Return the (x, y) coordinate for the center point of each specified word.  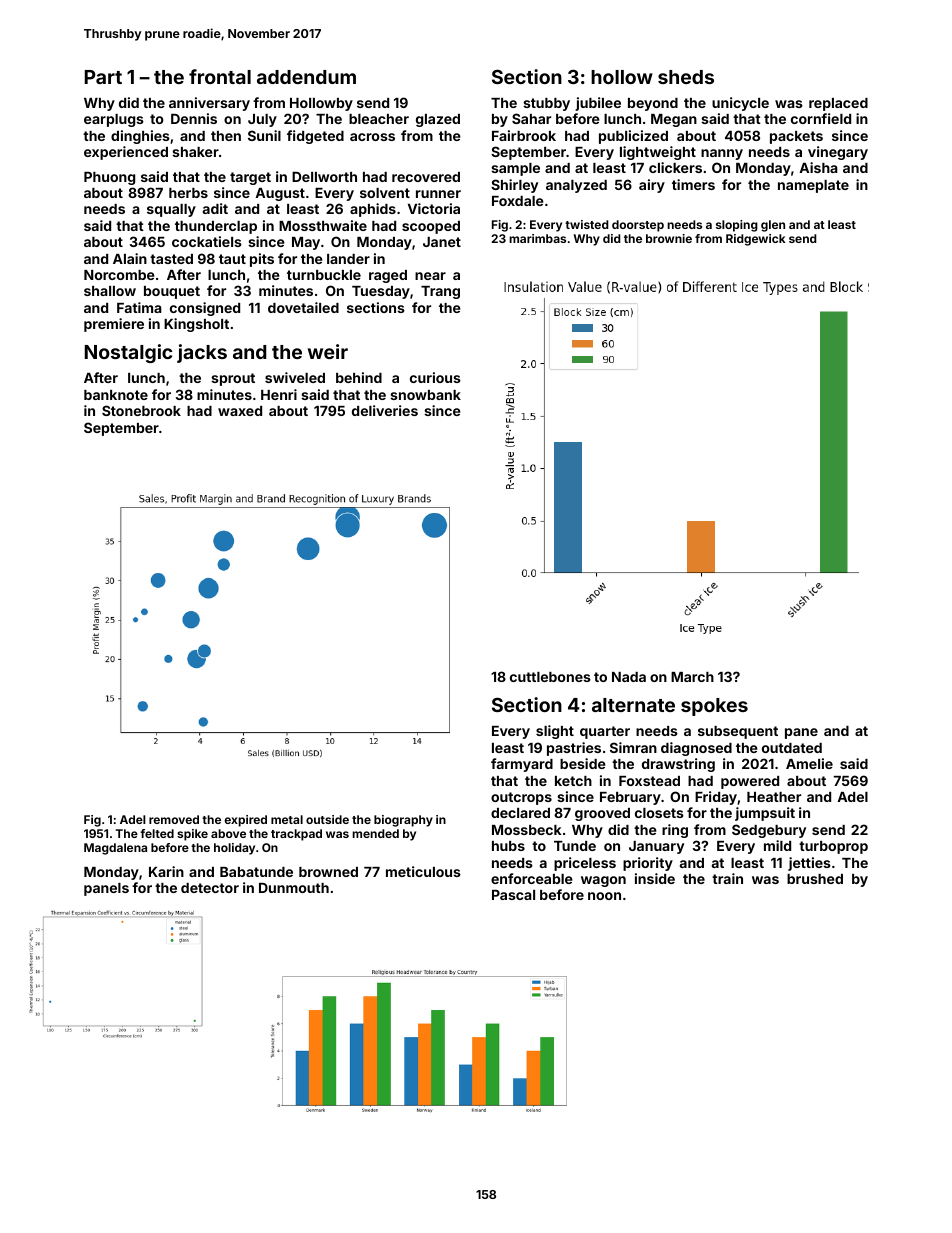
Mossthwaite (323, 225)
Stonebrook (141, 410)
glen (773, 226)
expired (245, 821)
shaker (195, 152)
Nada (629, 677)
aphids (373, 210)
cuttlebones (550, 677)
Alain (130, 258)
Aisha (818, 167)
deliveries (385, 410)
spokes (714, 707)
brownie (669, 238)
